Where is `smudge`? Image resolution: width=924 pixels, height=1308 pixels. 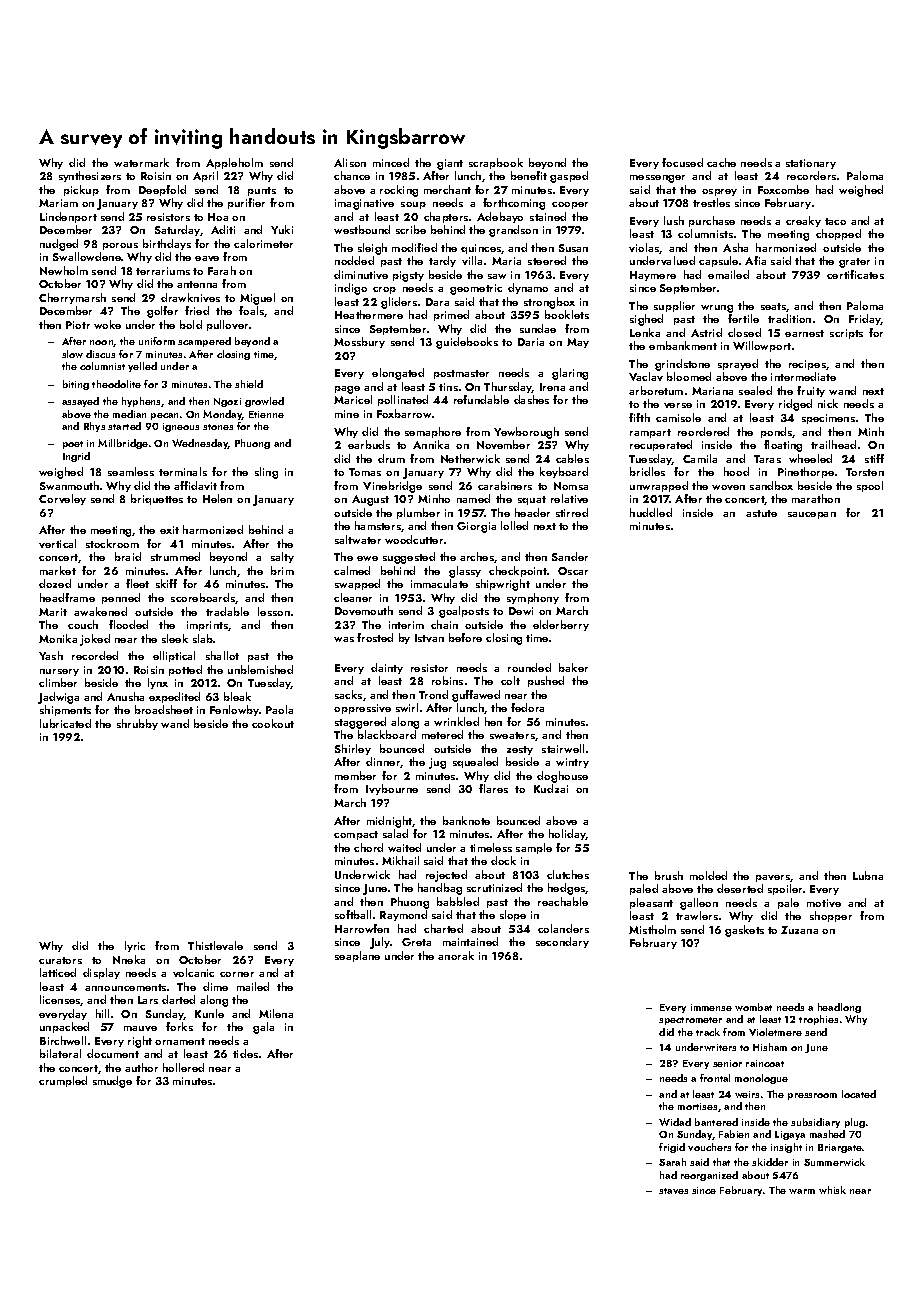
smudge is located at coordinates (112, 1082).
